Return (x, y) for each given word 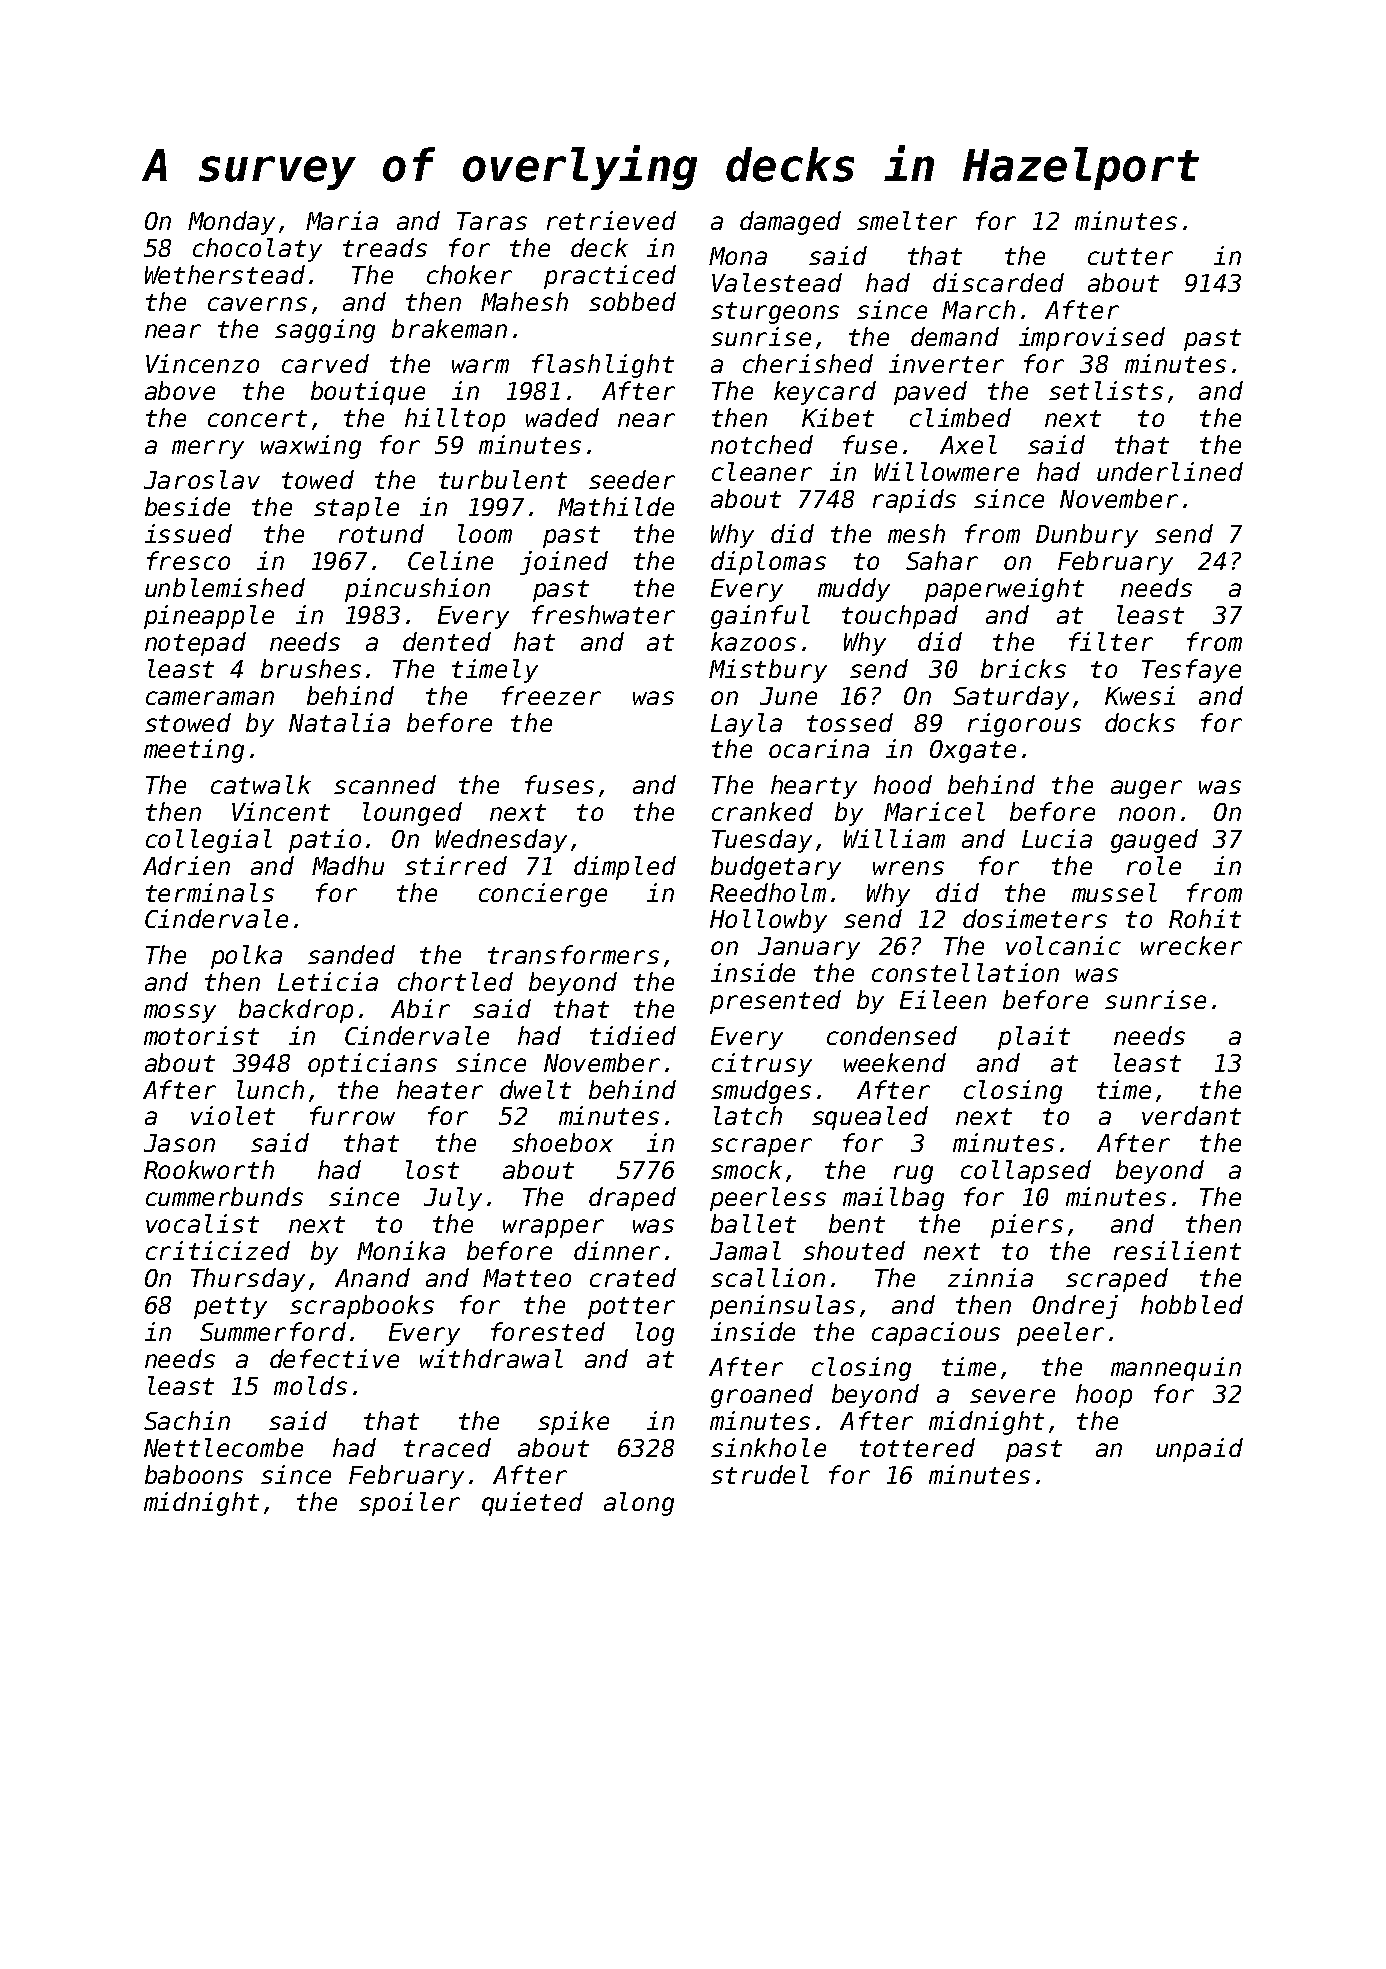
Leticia (328, 981)
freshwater (603, 614)
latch (748, 1115)
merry (208, 449)
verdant (1191, 1115)
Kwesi (1140, 695)
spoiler (409, 1504)
